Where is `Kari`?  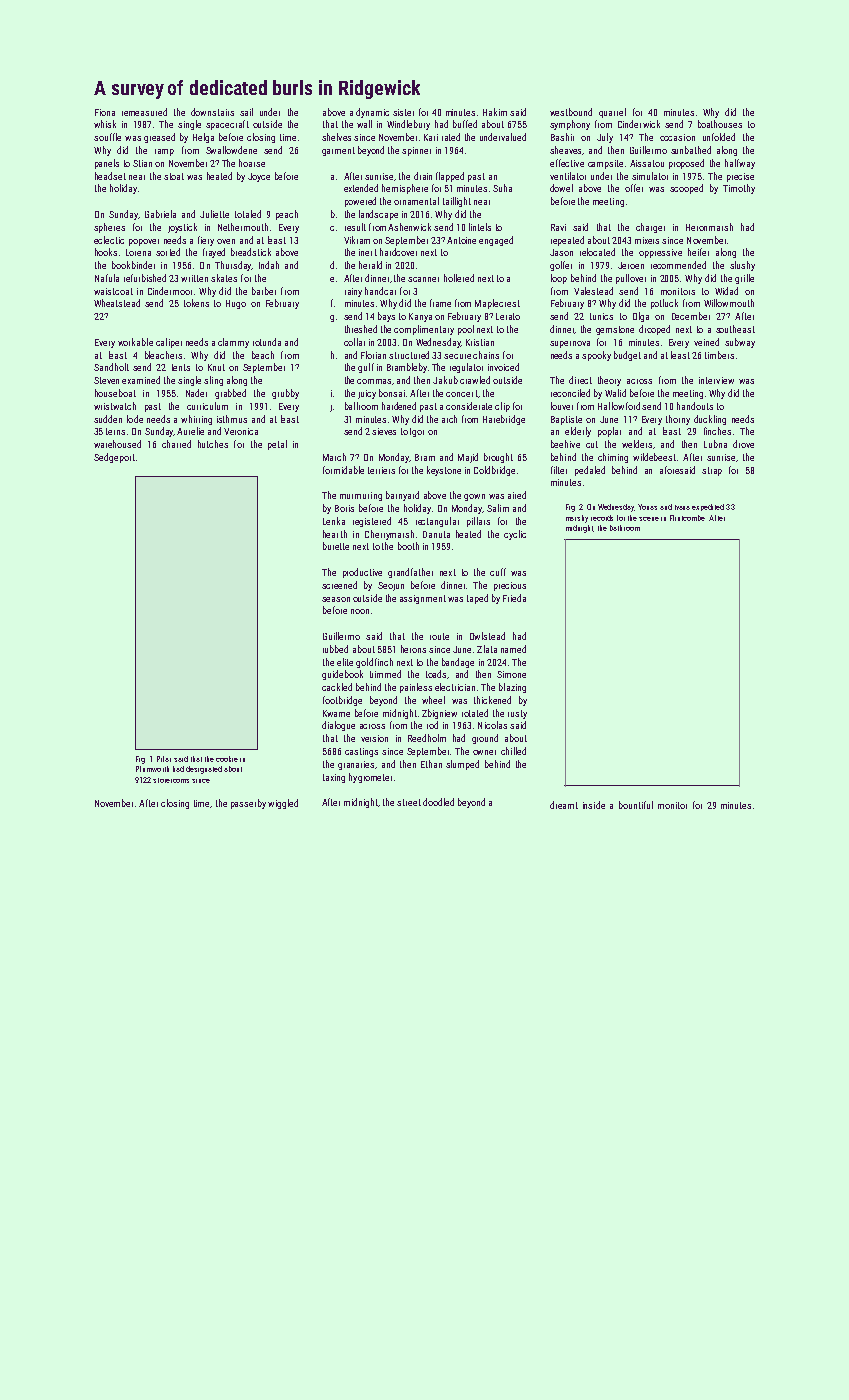 Kari is located at coordinates (431, 137).
